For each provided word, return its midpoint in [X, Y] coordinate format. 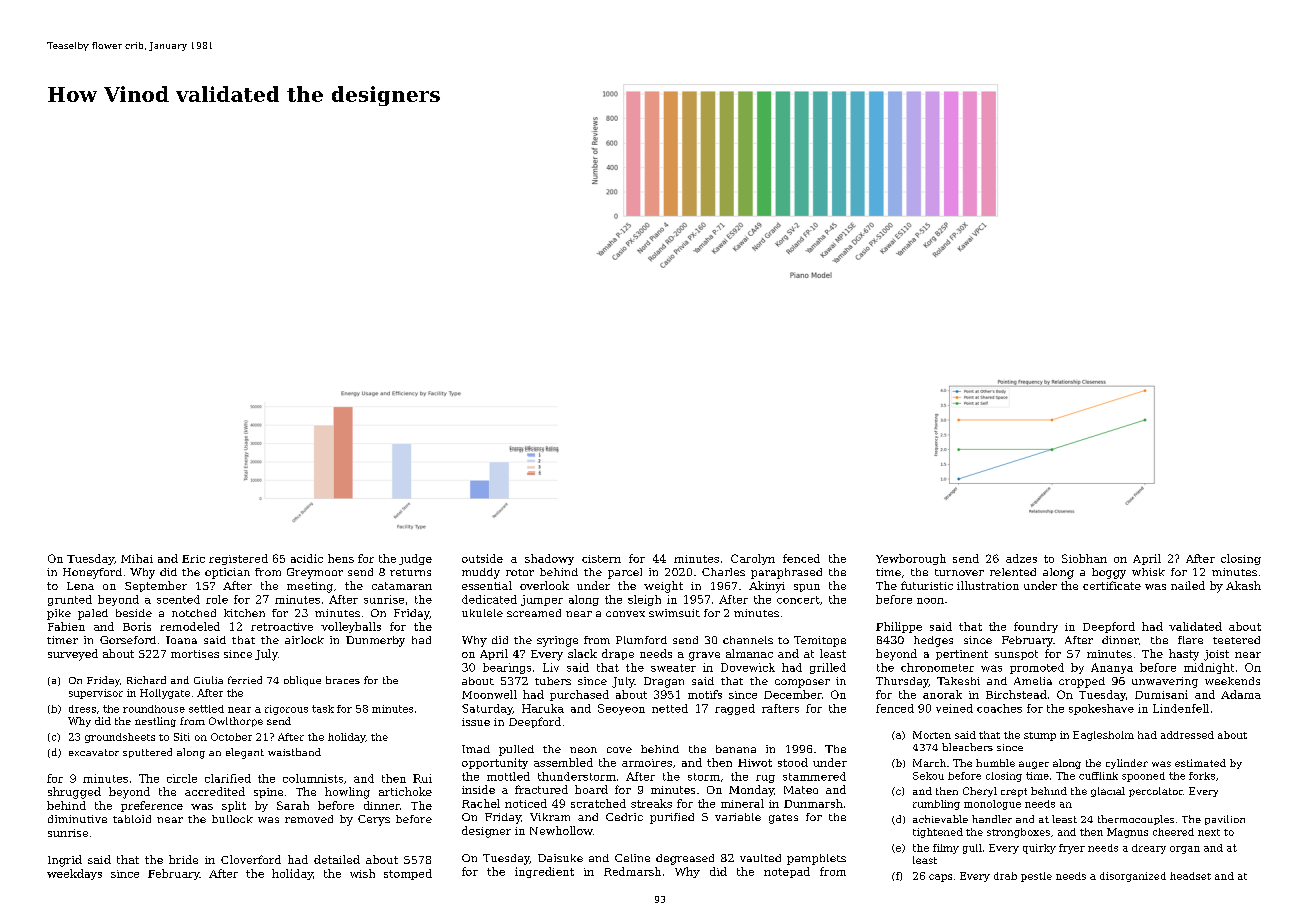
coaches [999, 708]
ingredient [544, 872]
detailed [337, 859]
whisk [1148, 572]
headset [1190, 876]
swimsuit [674, 613]
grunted [70, 600]
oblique [302, 681]
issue [476, 722]
